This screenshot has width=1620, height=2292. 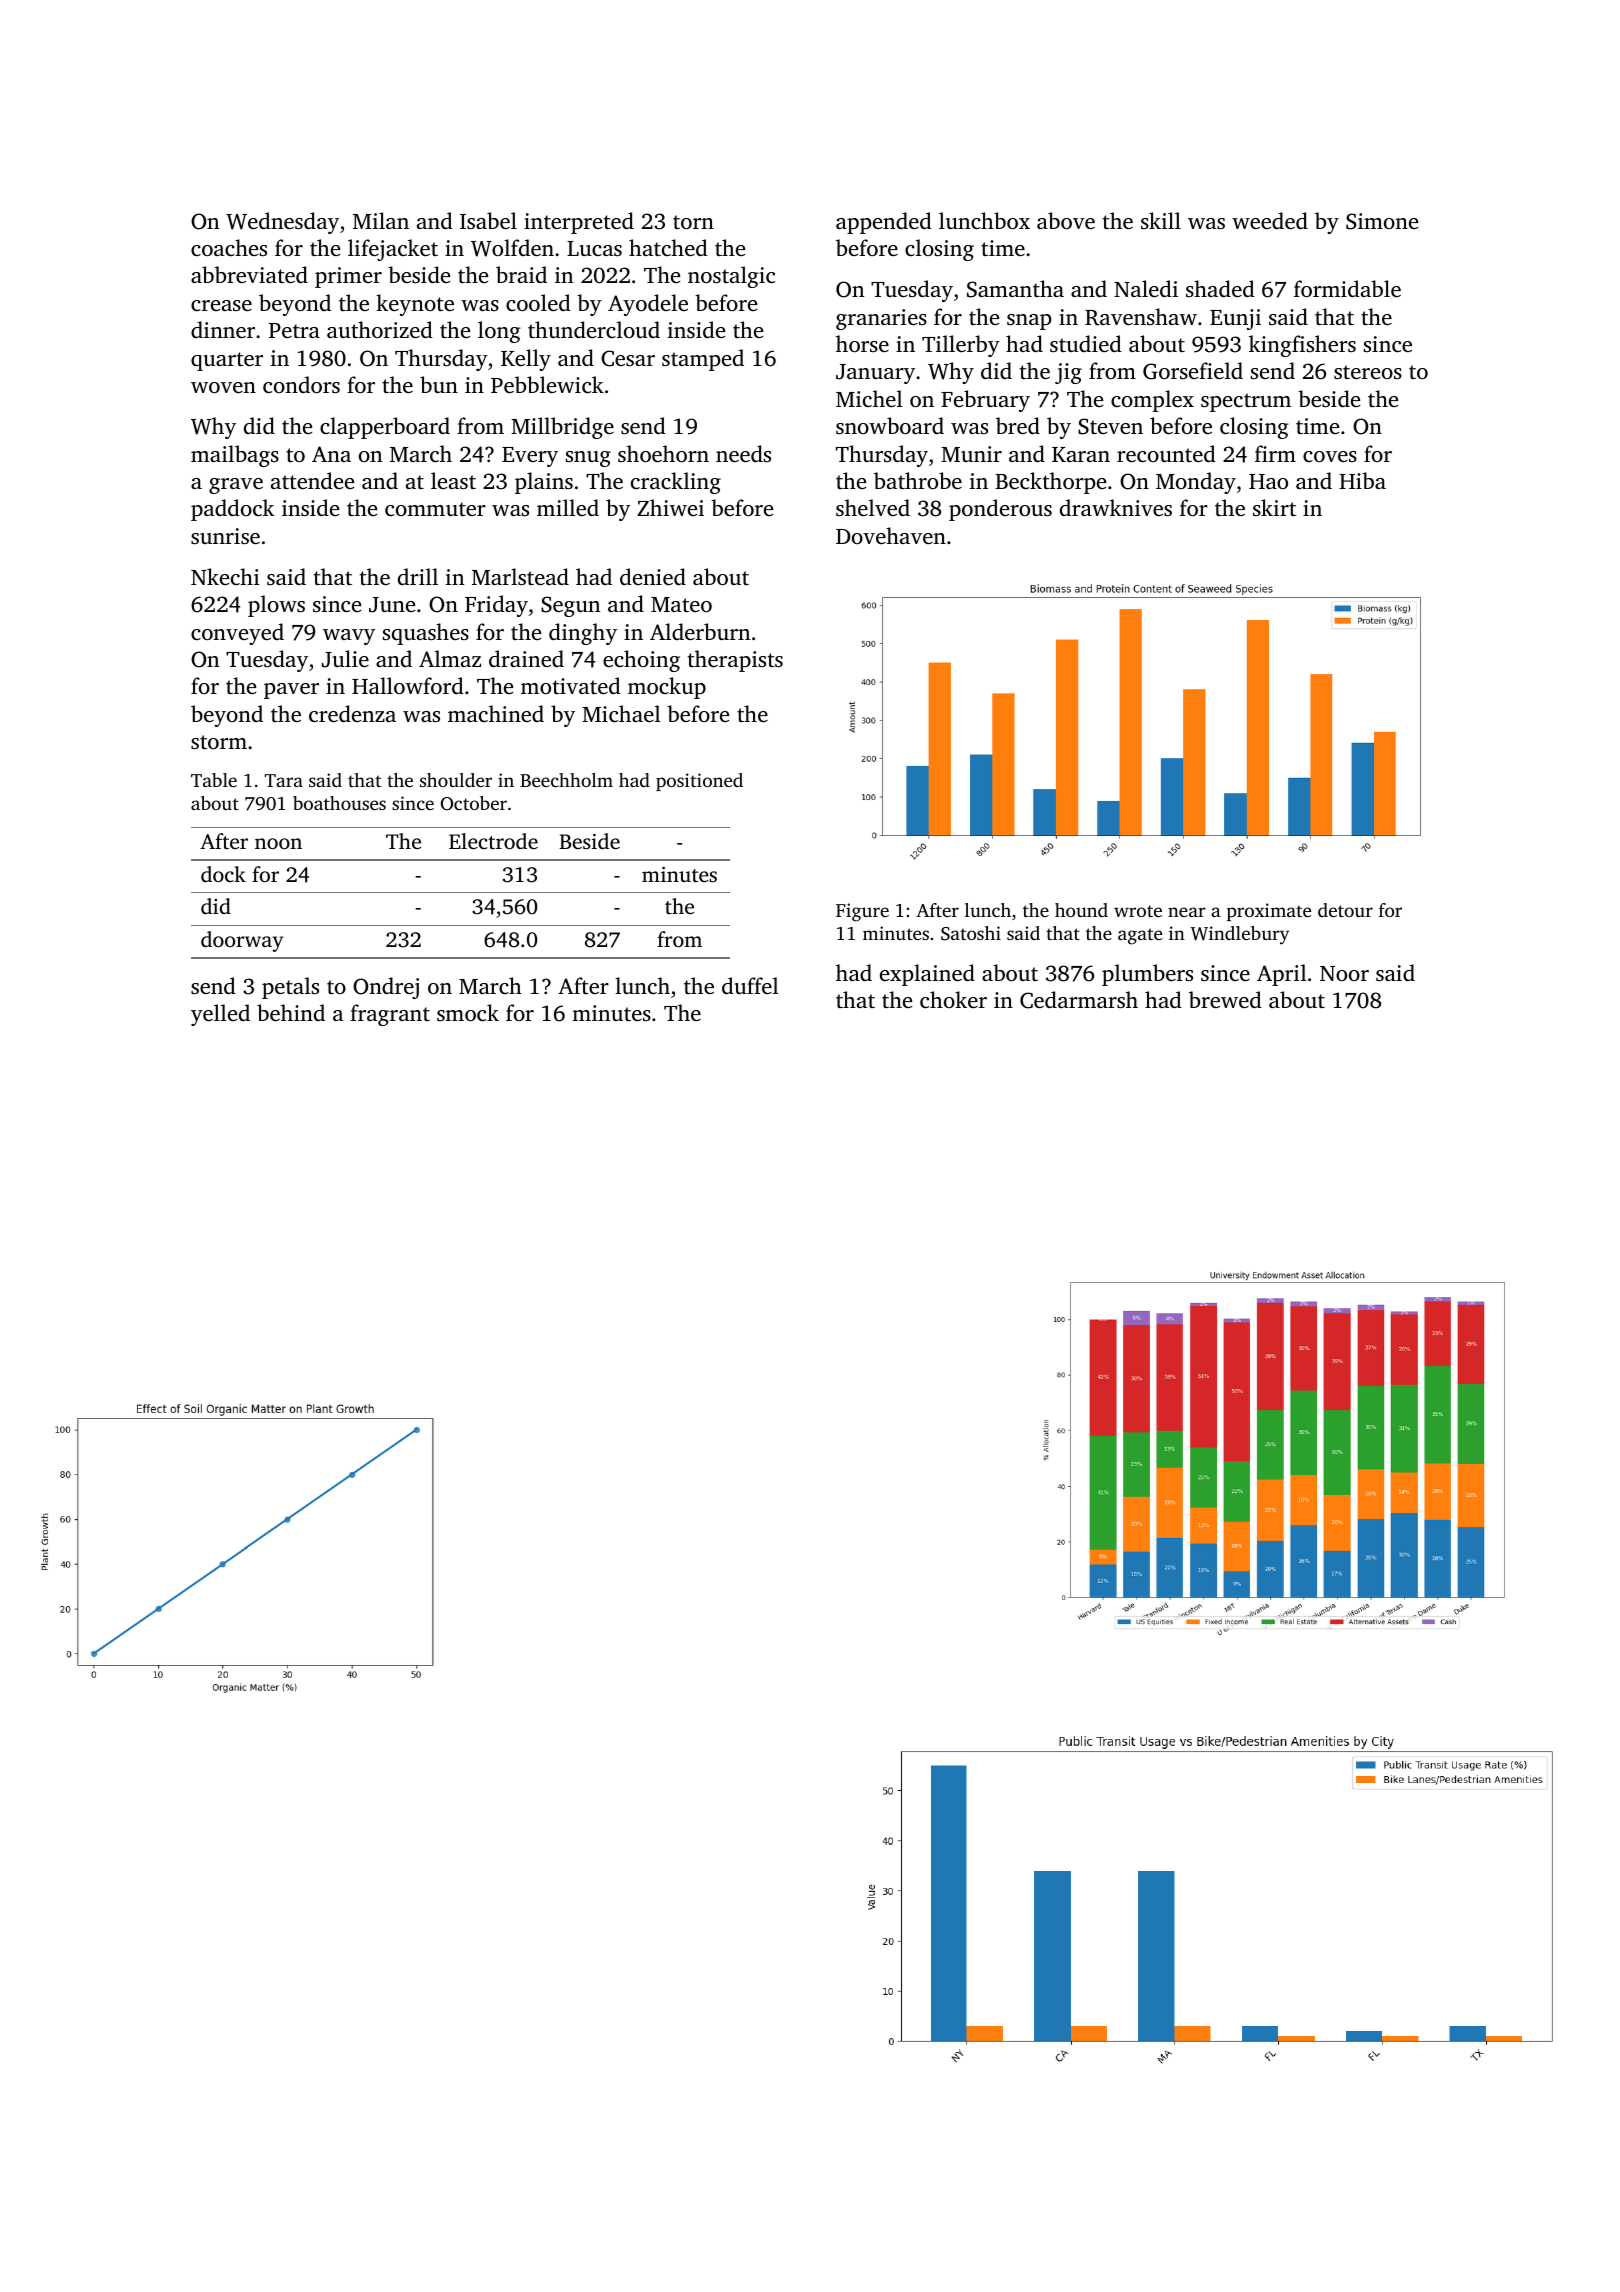 What do you see at coordinates (699, 782) in the screenshot?
I see `positioned` at bounding box center [699, 782].
